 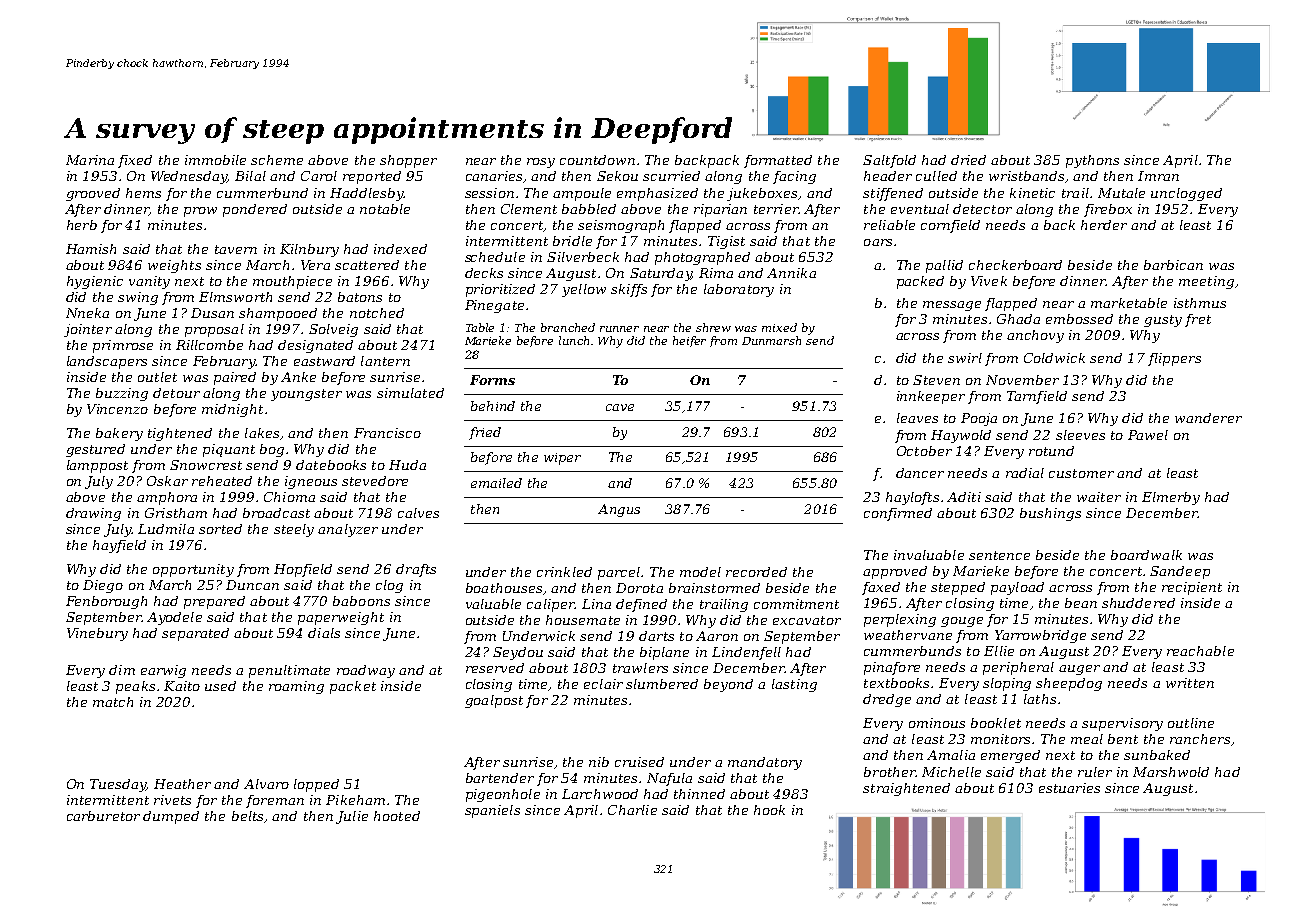 What do you see at coordinates (1158, 176) in the document?
I see `Imran` at bounding box center [1158, 176].
